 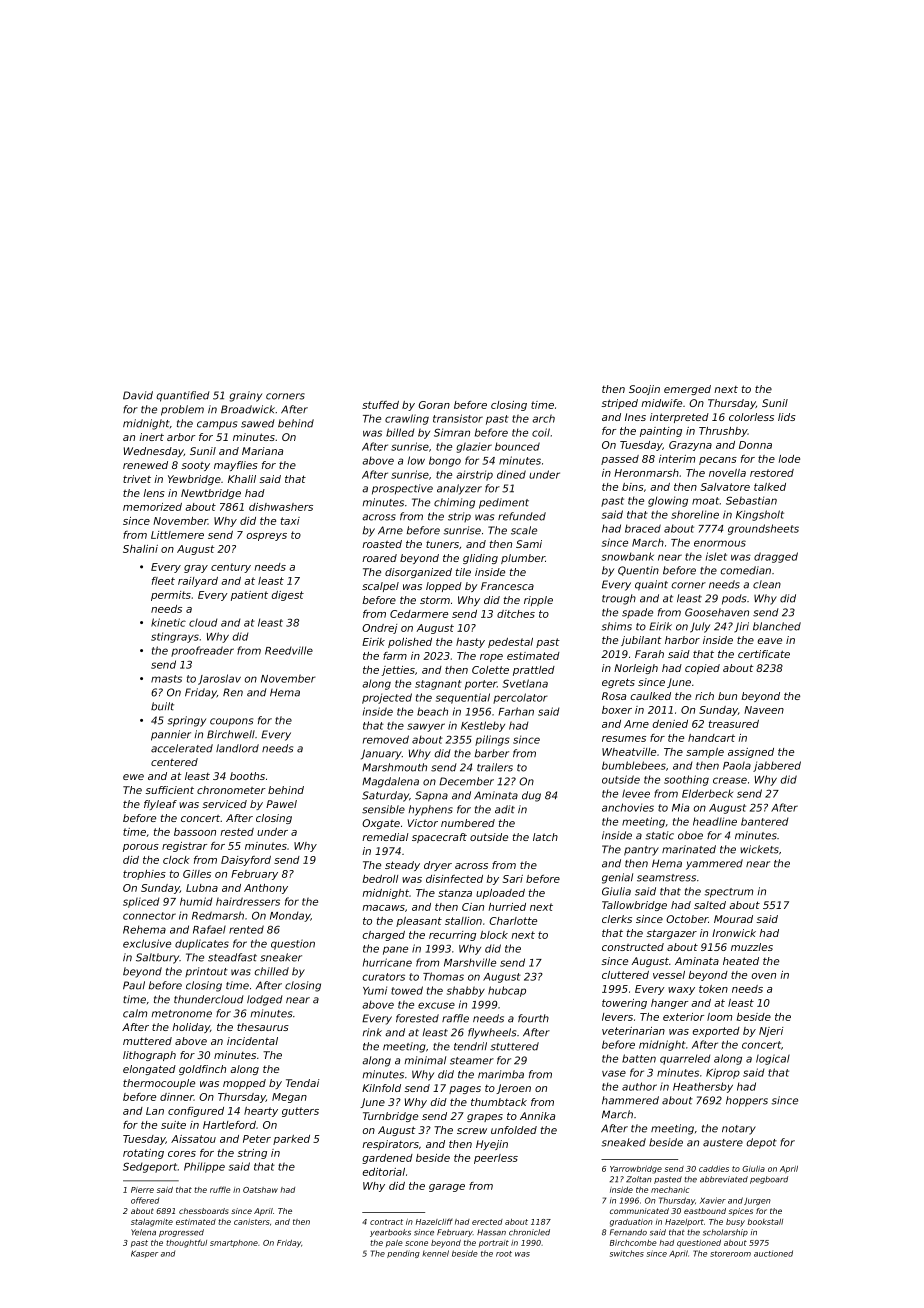 I want to click on minimal, so click(x=425, y=1060).
